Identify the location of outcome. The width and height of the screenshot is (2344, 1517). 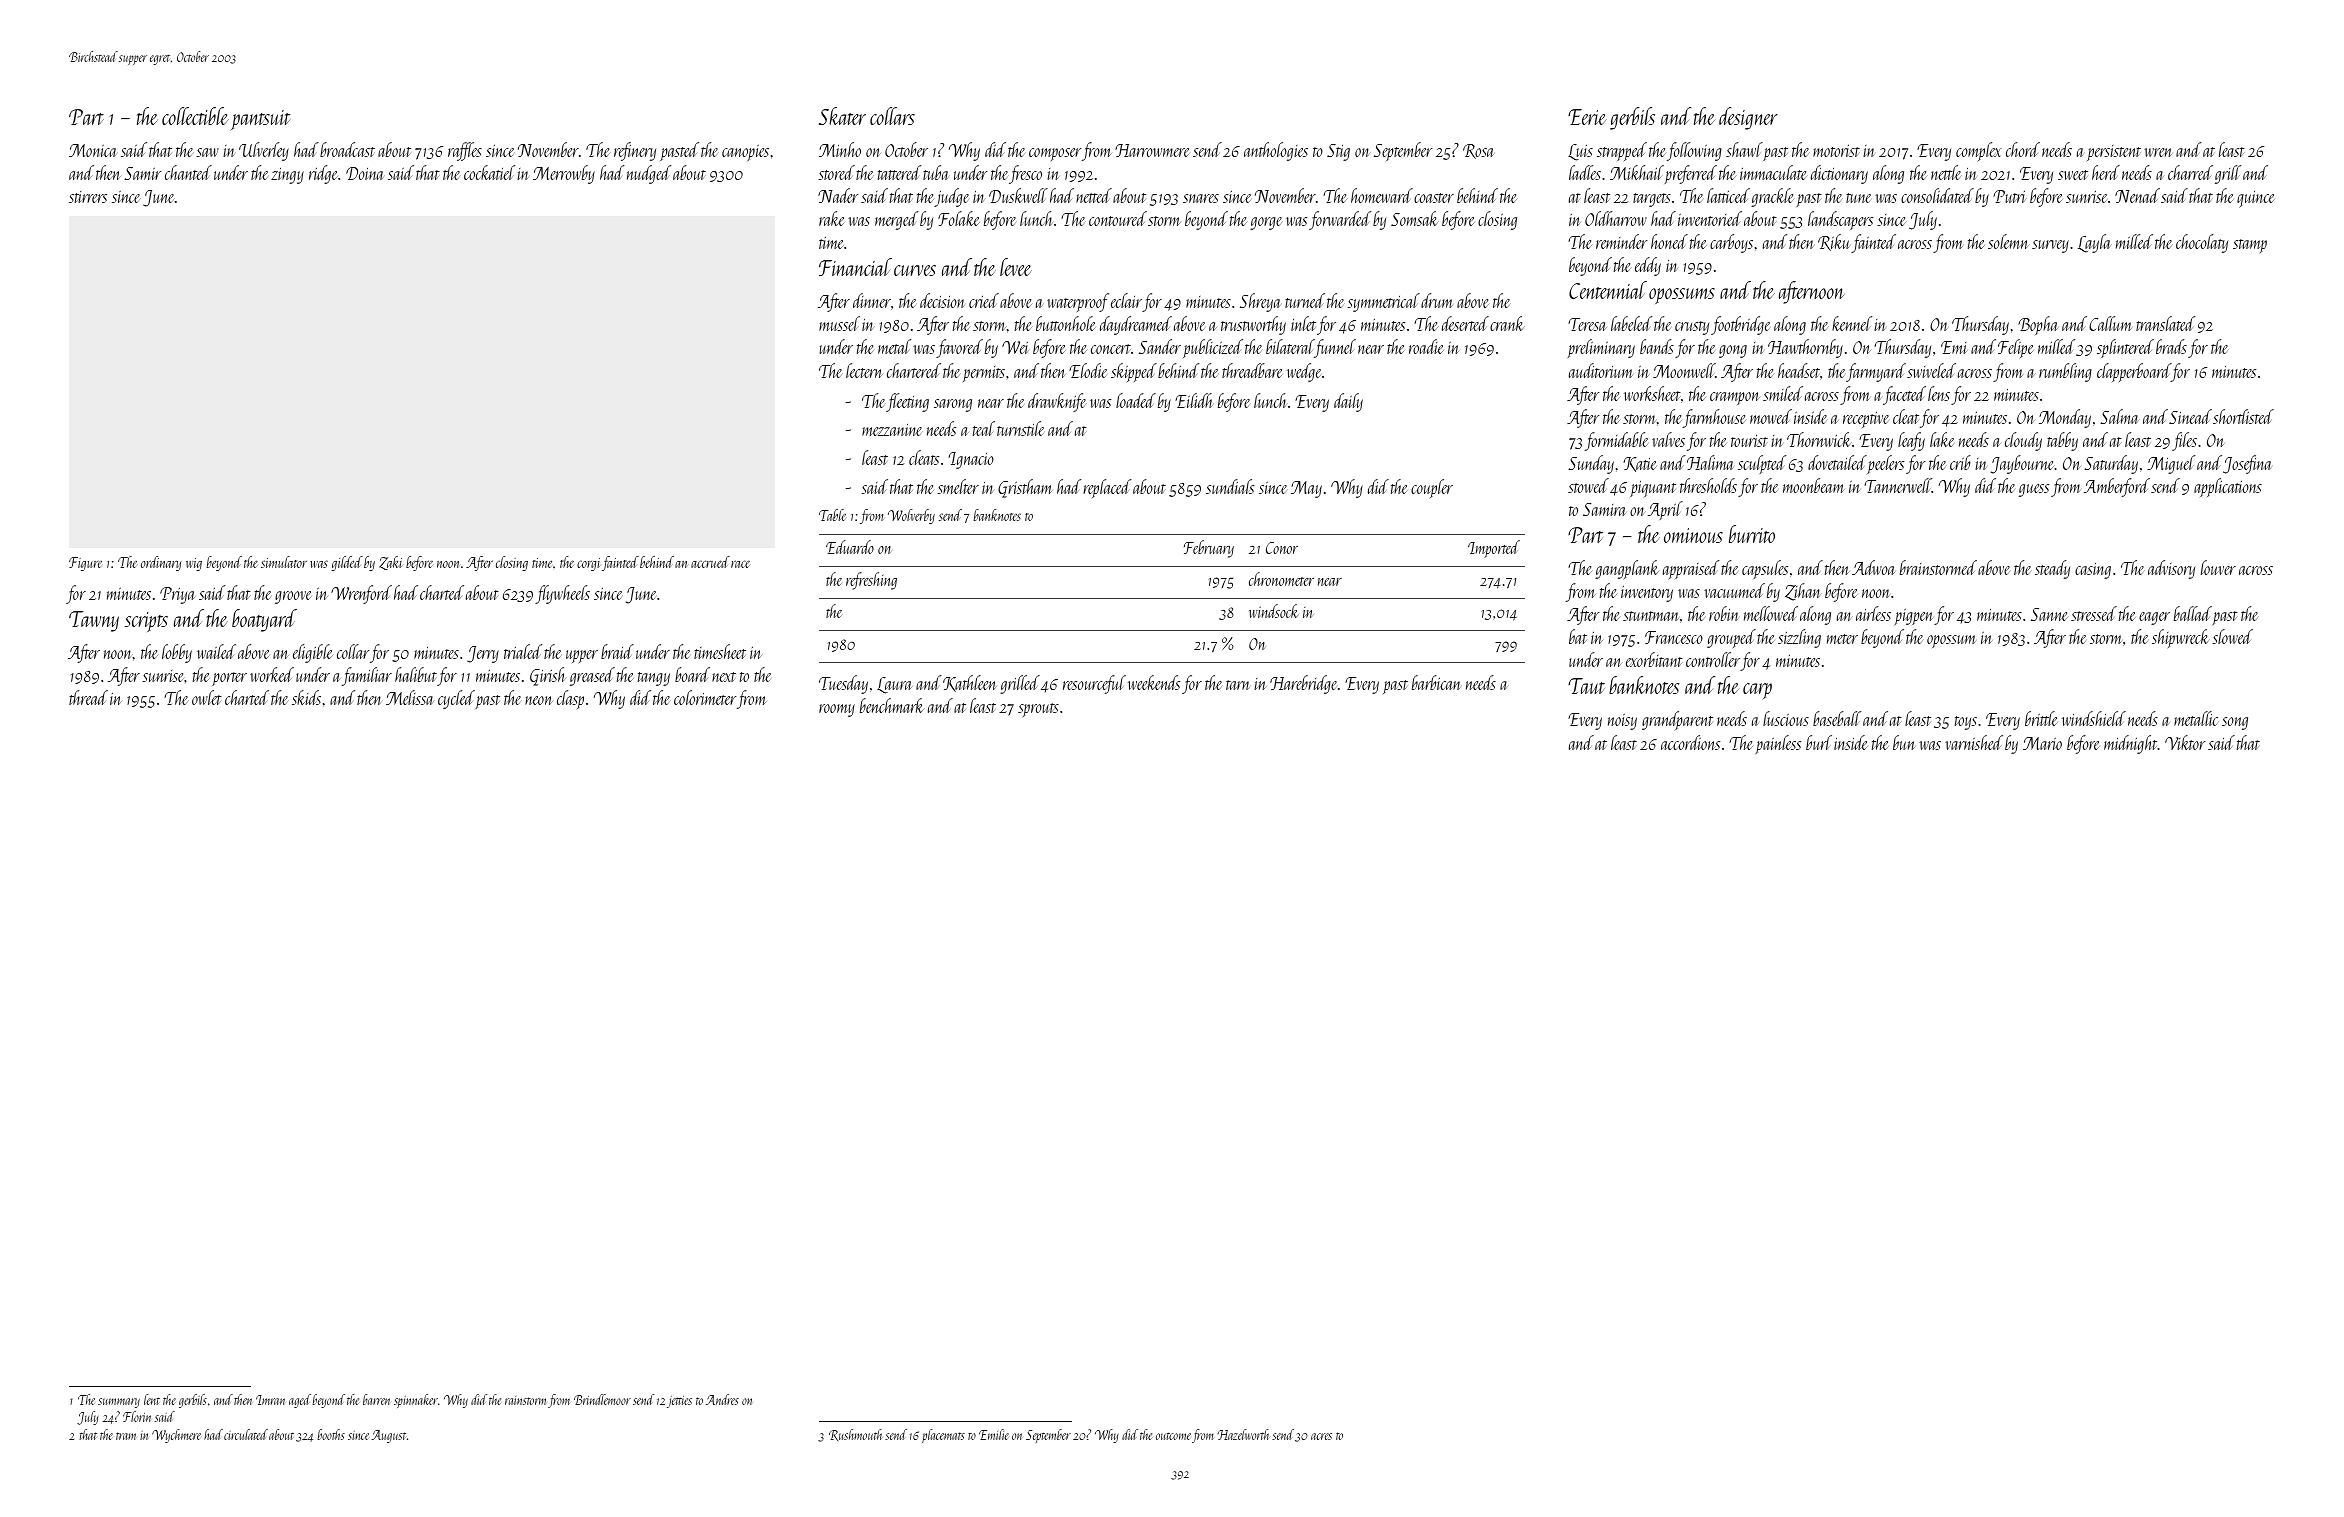
(1173, 1436).
